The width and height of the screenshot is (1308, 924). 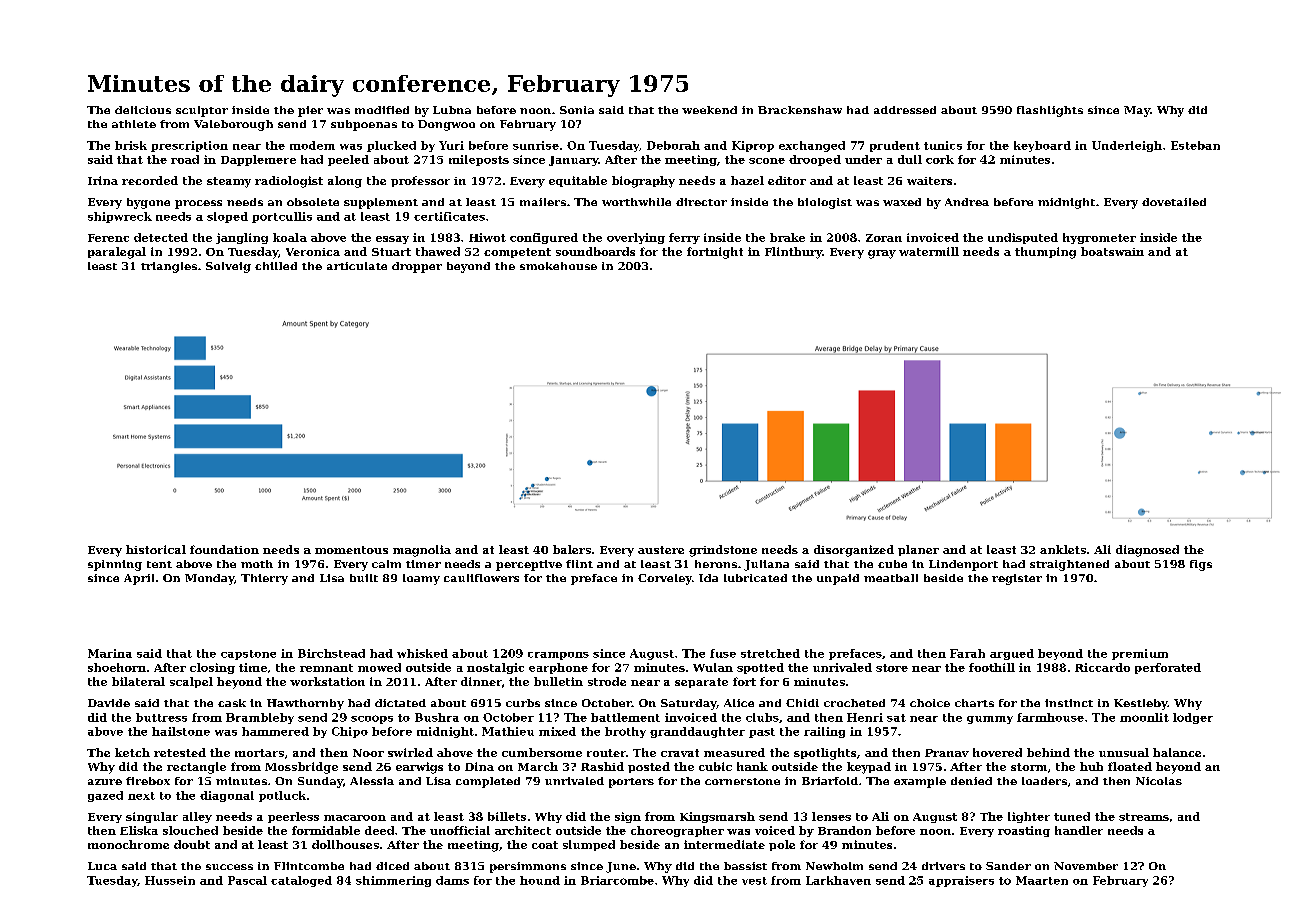 I want to click on dollhouses, so click(x=345, y=844).
